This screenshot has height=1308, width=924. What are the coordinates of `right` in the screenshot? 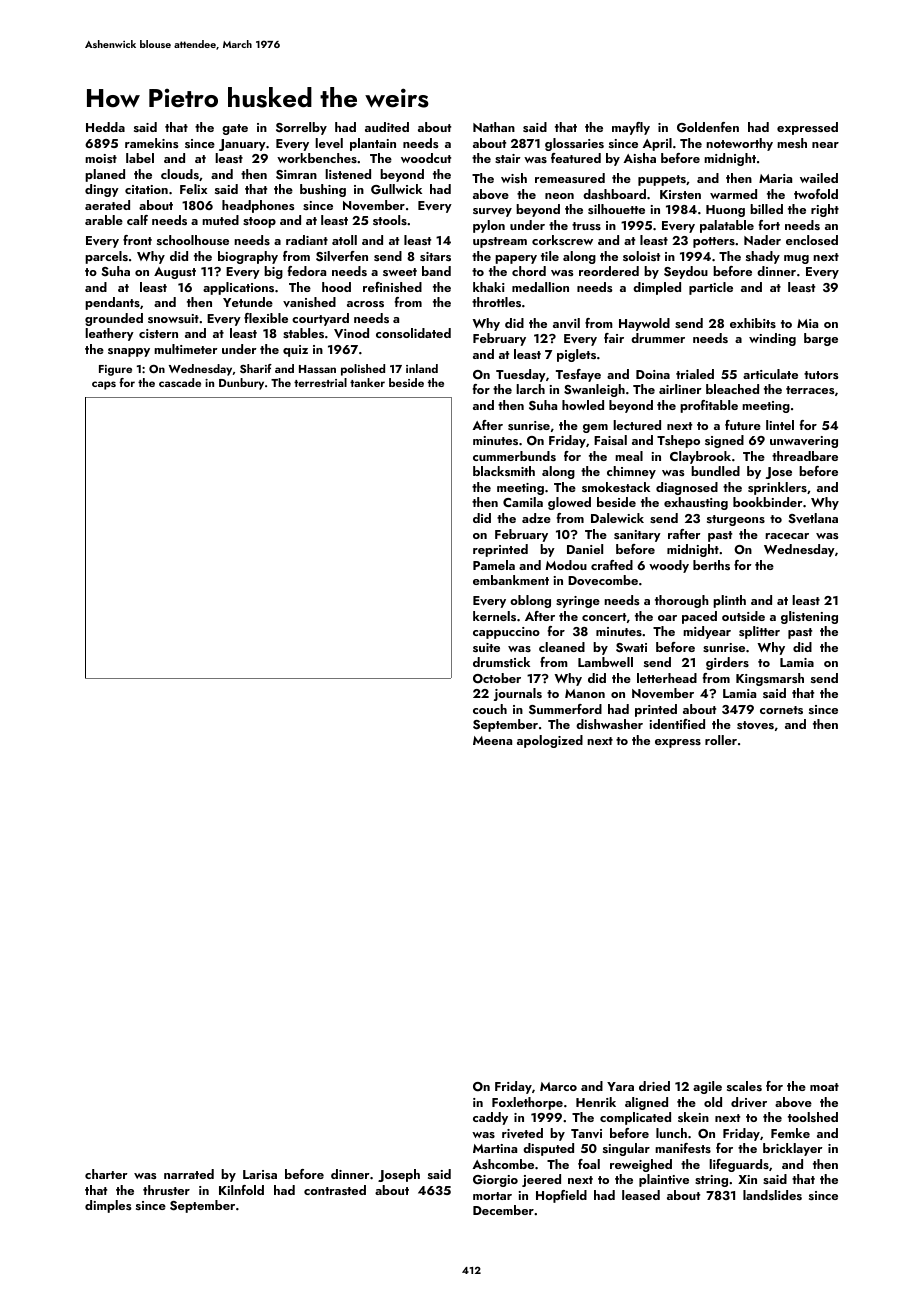 It's located at (825, 210).
